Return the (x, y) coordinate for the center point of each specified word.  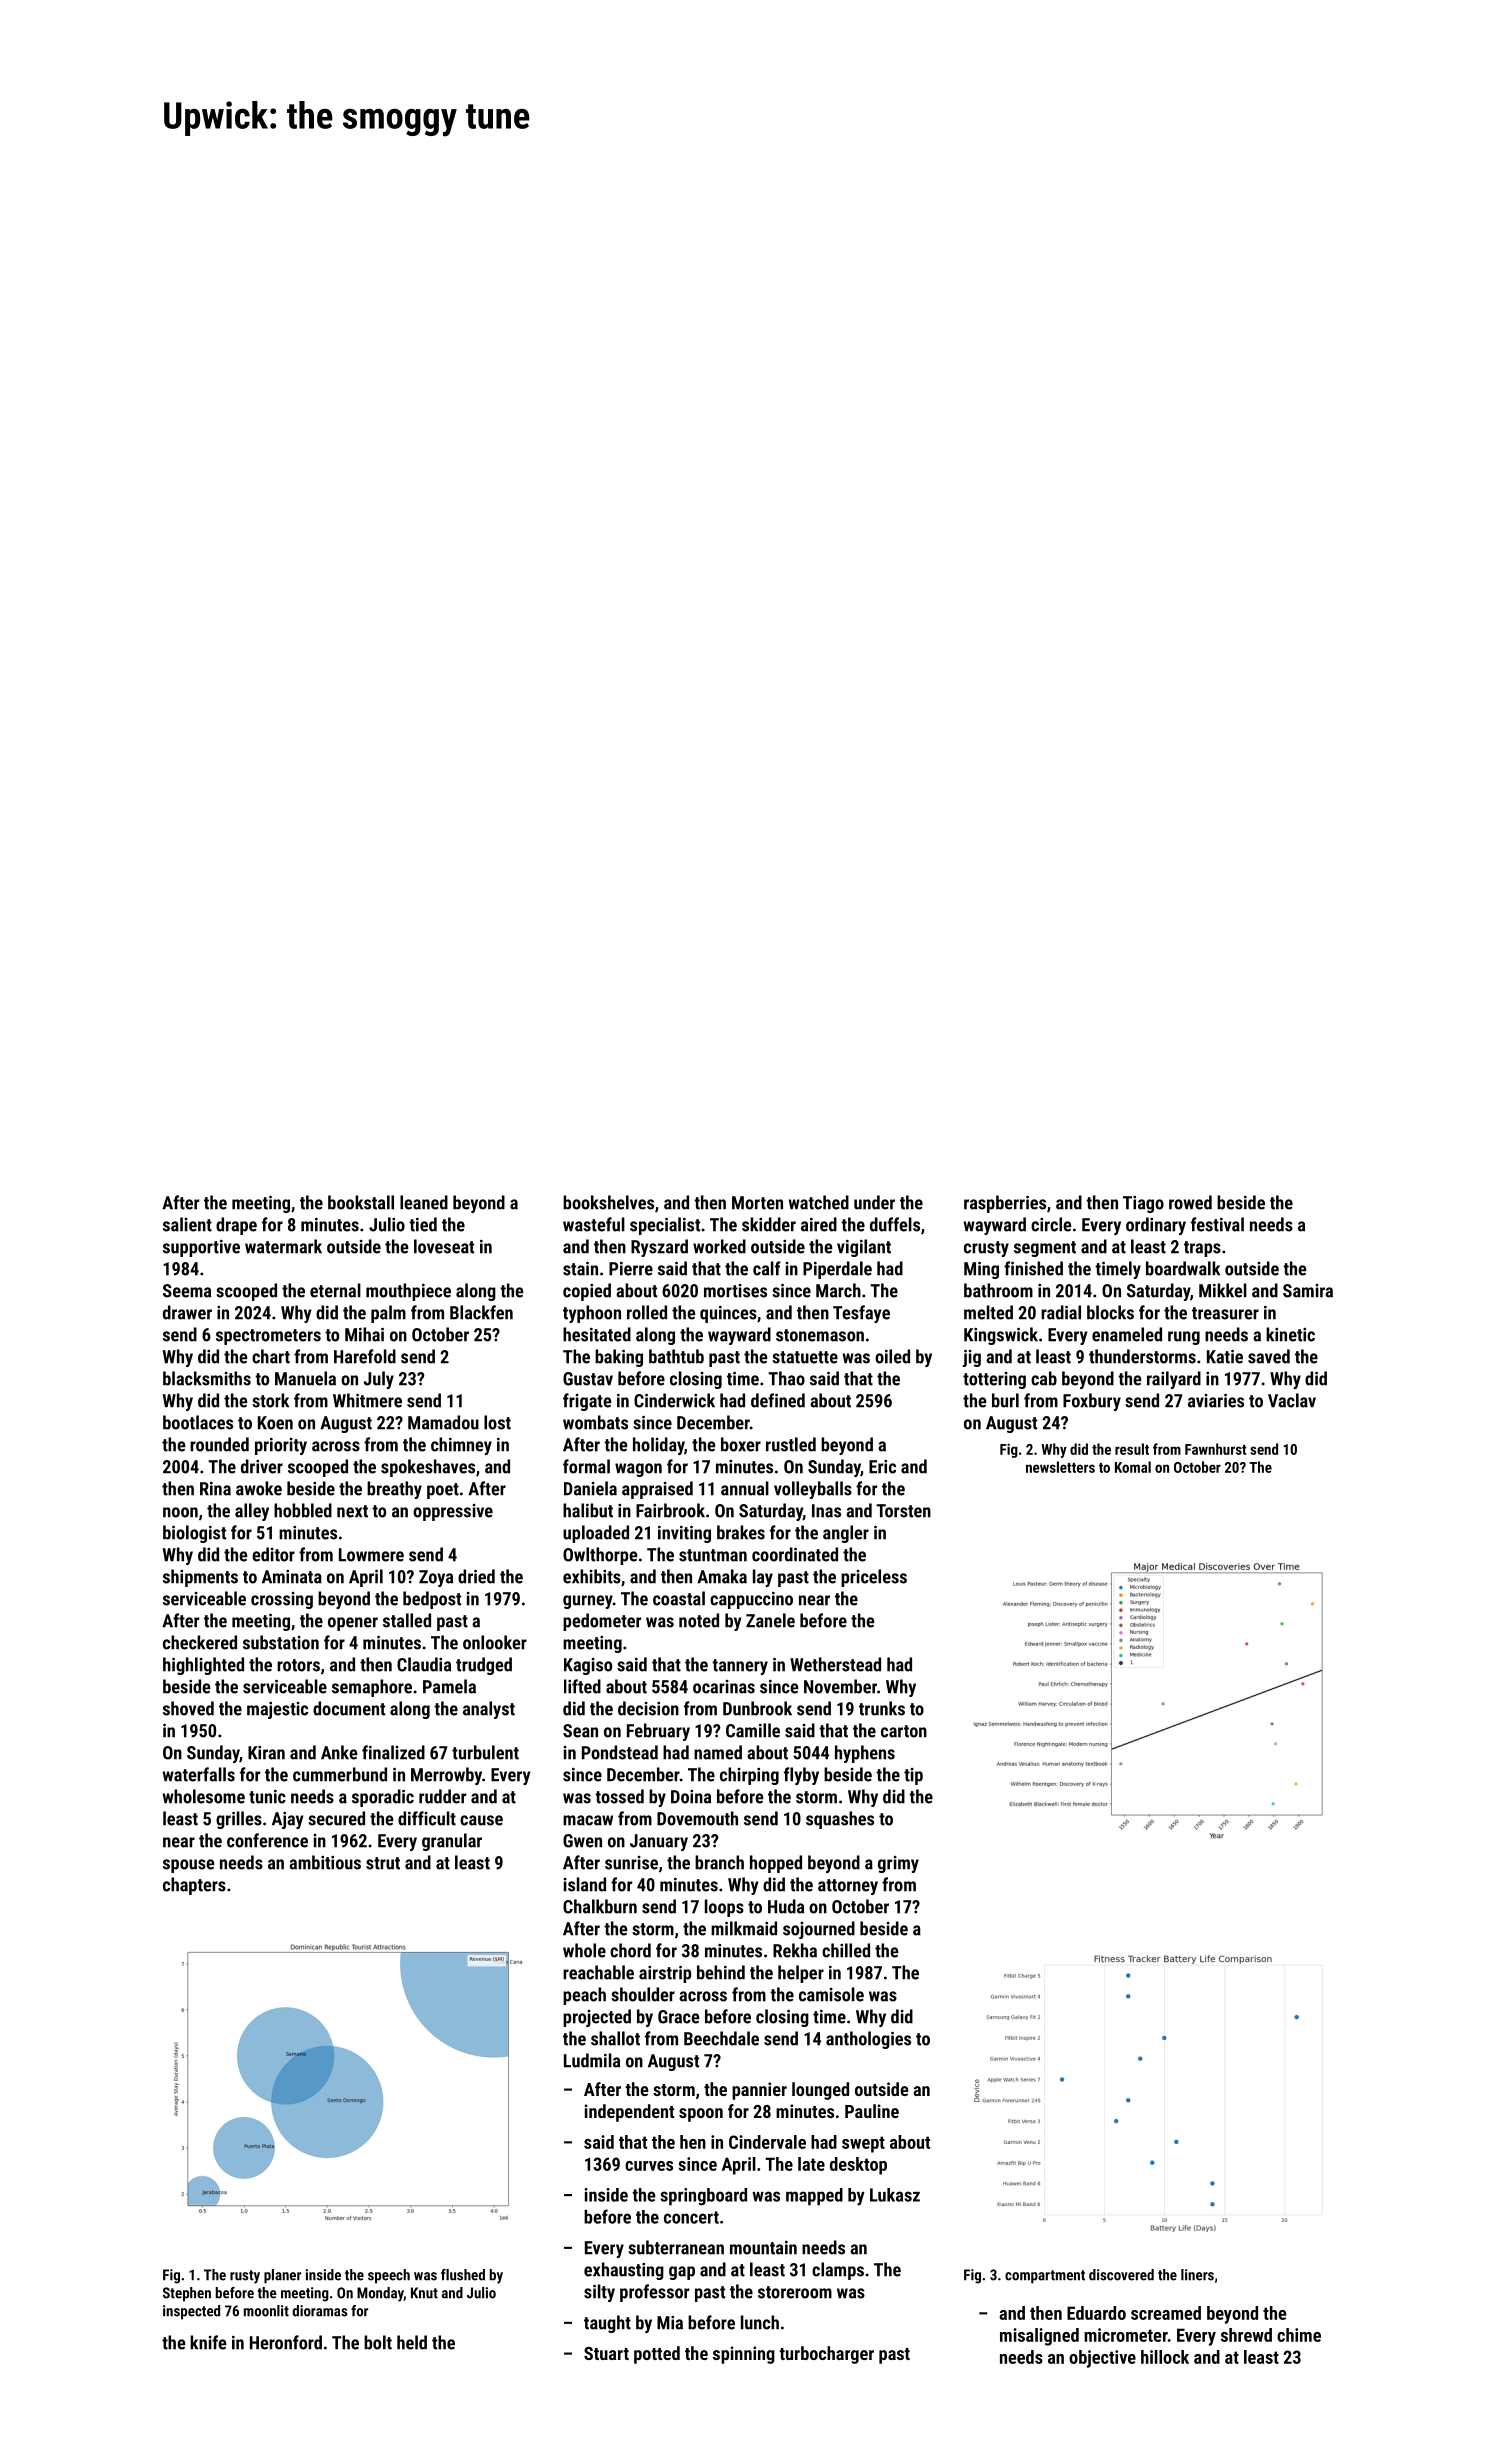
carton (904, 1731)
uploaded (596, 1534)
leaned (424, 1202)
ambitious (325, 1862)
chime (1299, 2335)
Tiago (1143, 1204)
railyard (1174, 1380)
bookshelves (608, 1202)
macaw (588, 1820)
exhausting (624, 2271)
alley (252, 1512)
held (412, 2342)
